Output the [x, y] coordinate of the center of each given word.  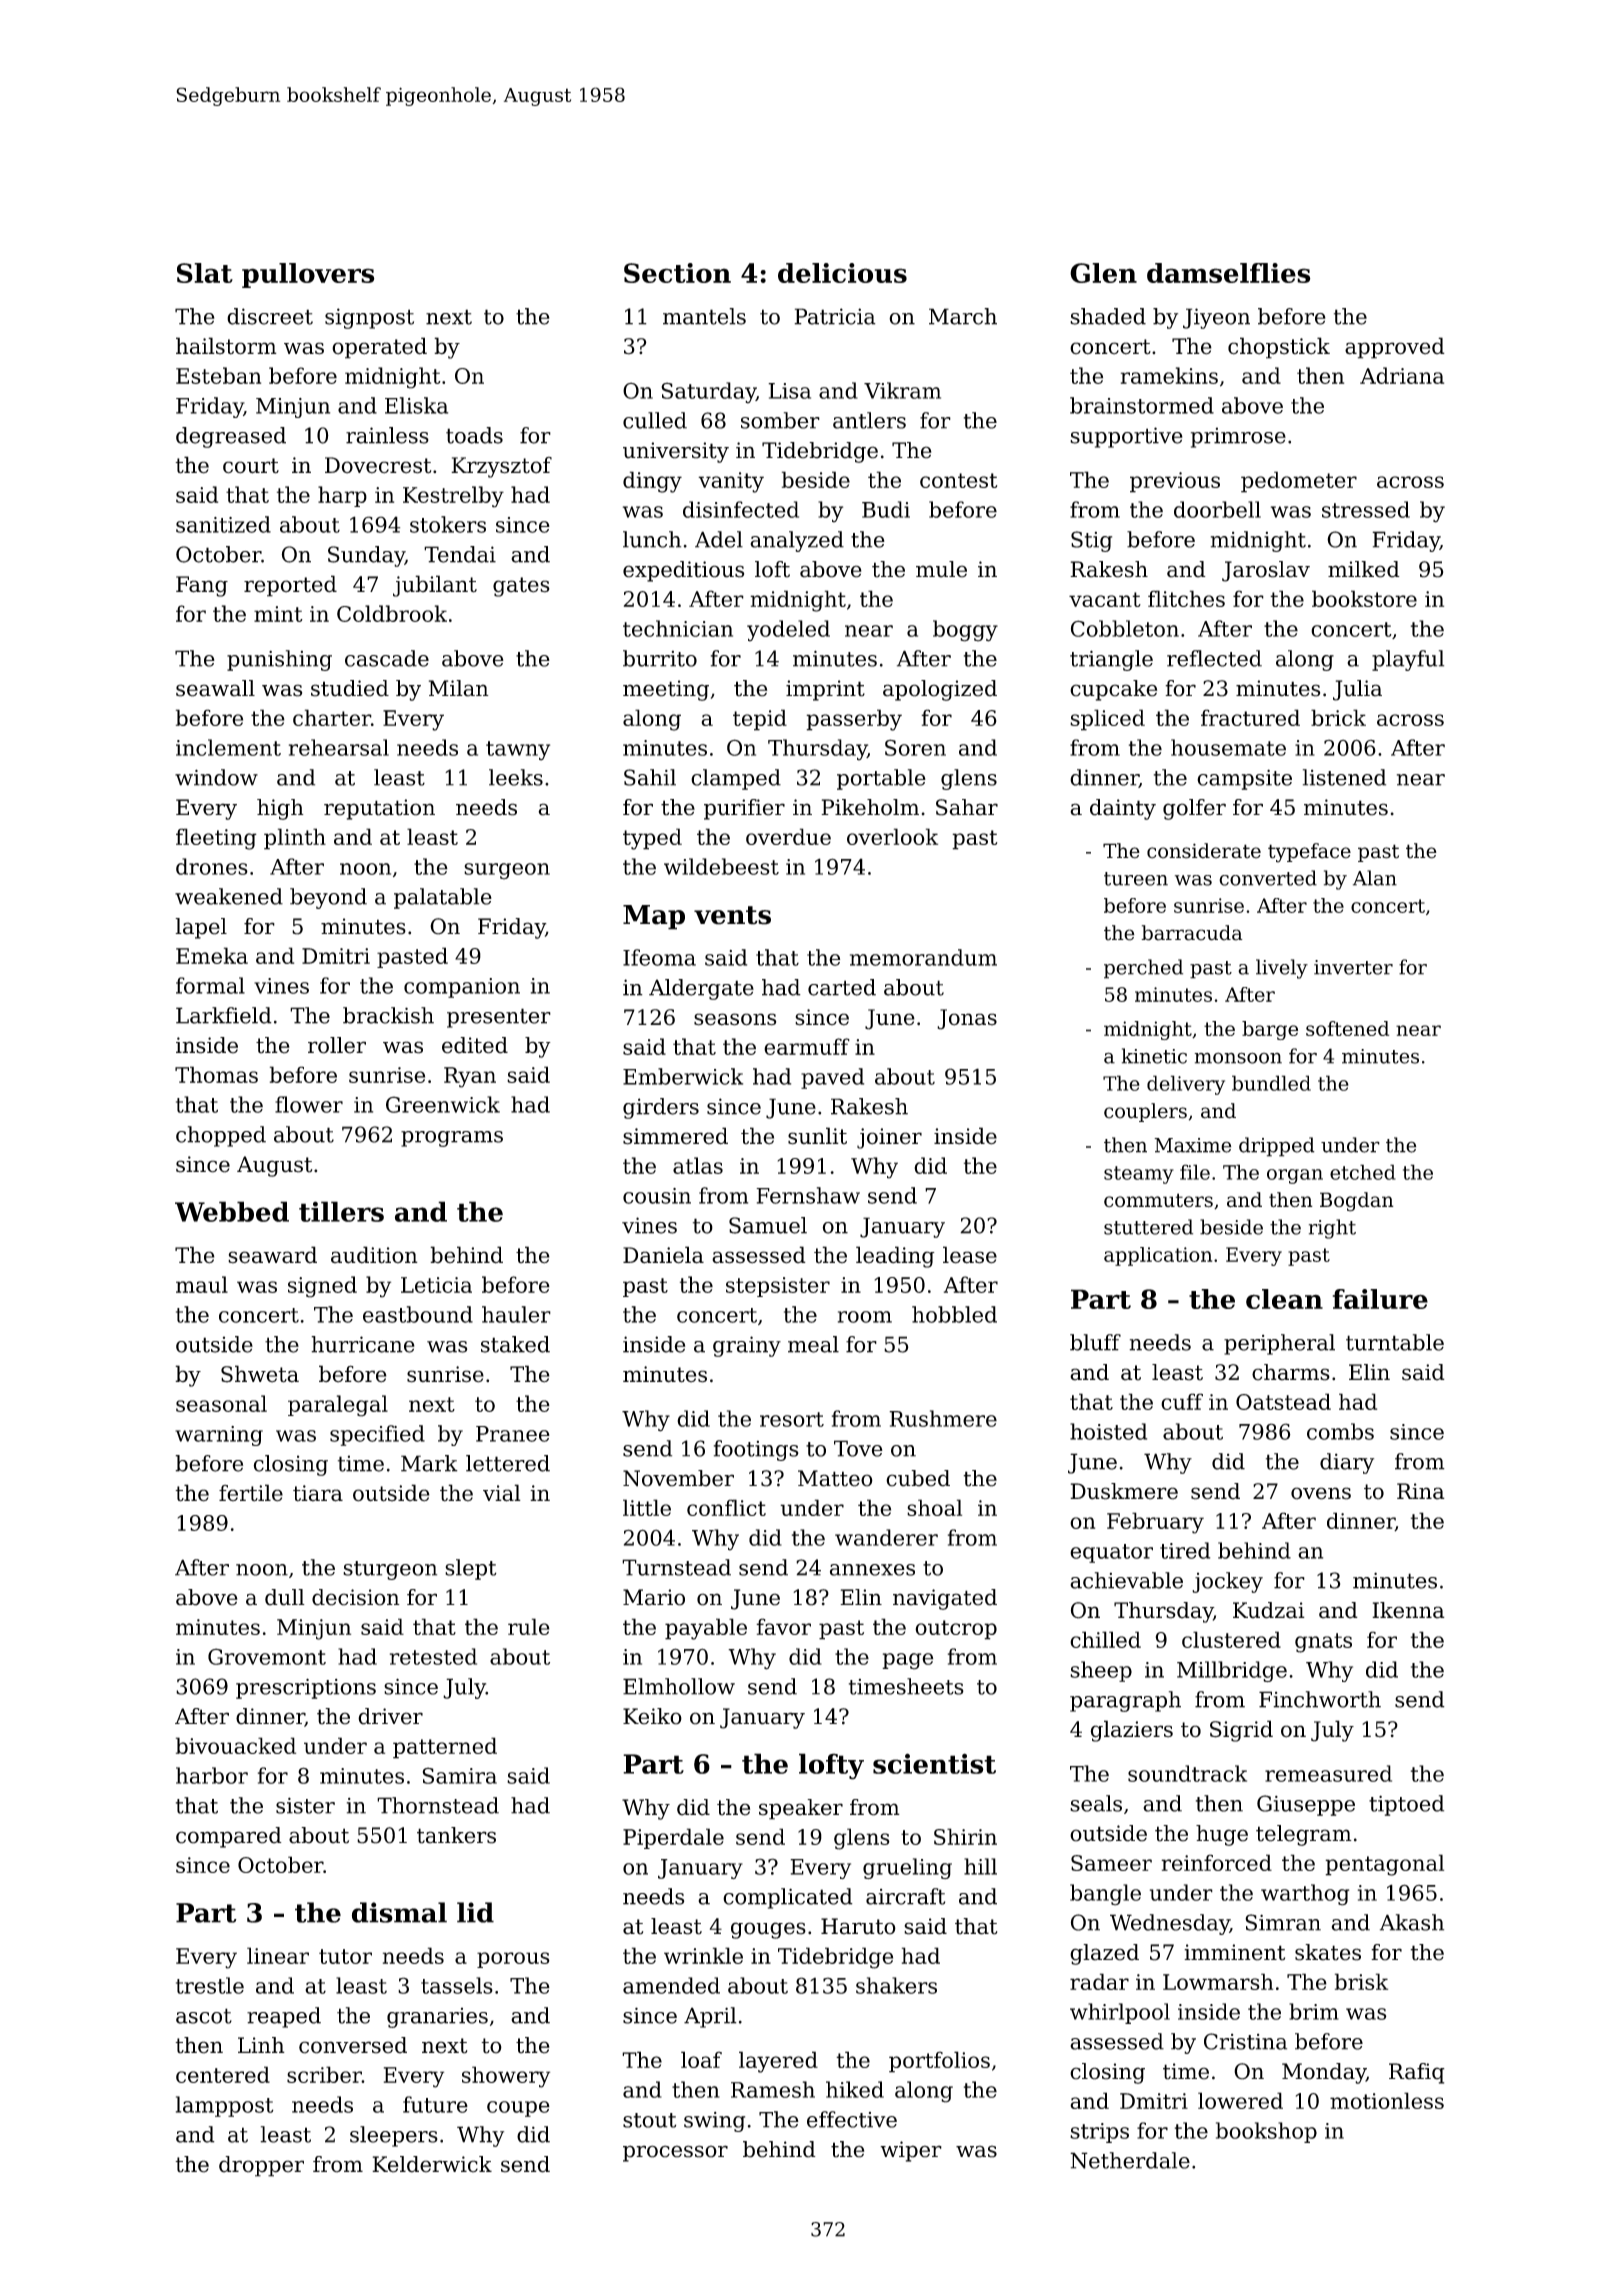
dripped [1277, 1147]
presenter [499, 1018]
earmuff [807, 1046]
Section [677, 273]
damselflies [1229, 273]
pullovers [308, 275]
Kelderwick [432, 2164]
